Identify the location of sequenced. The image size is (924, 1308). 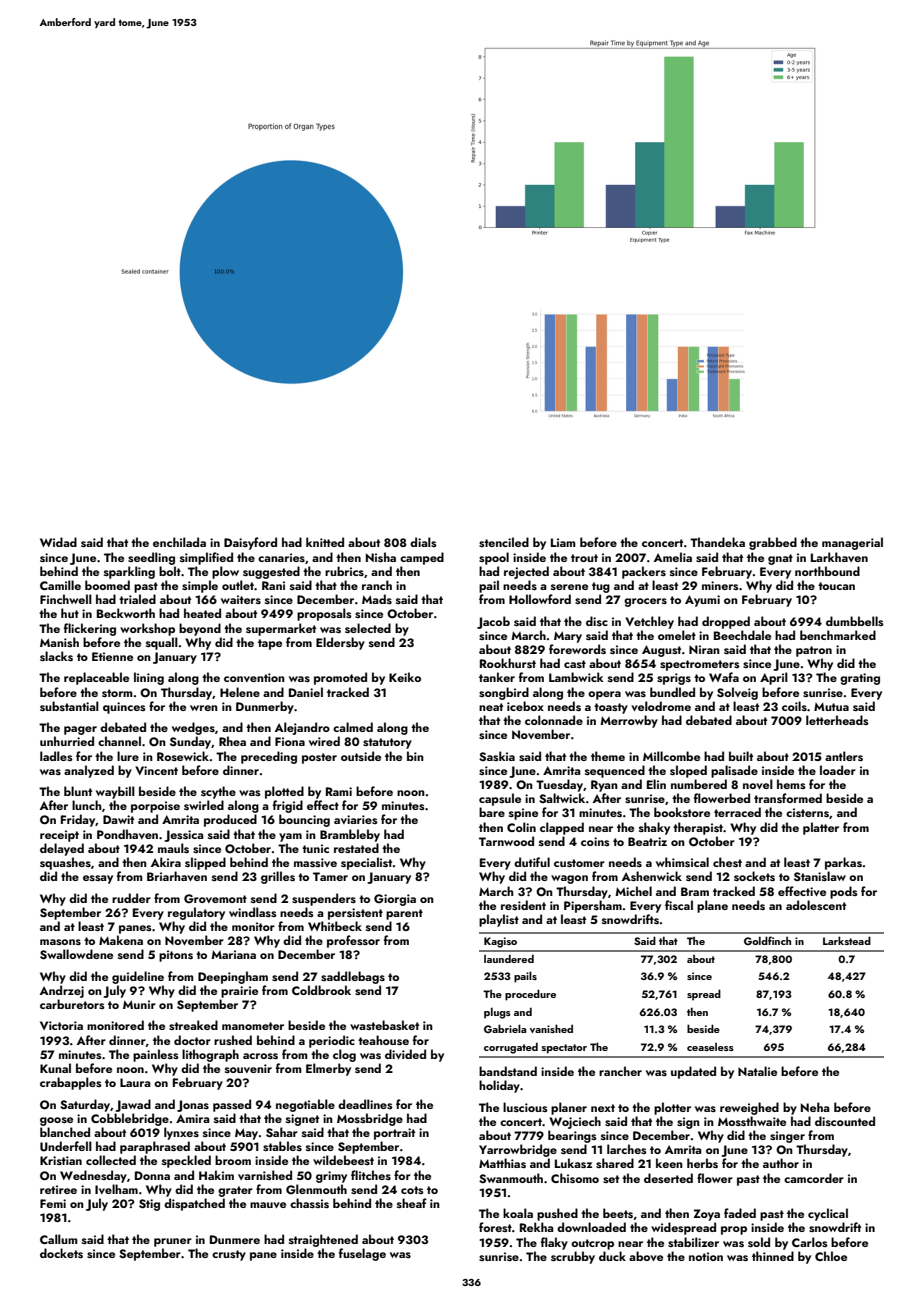
(615, 771).
